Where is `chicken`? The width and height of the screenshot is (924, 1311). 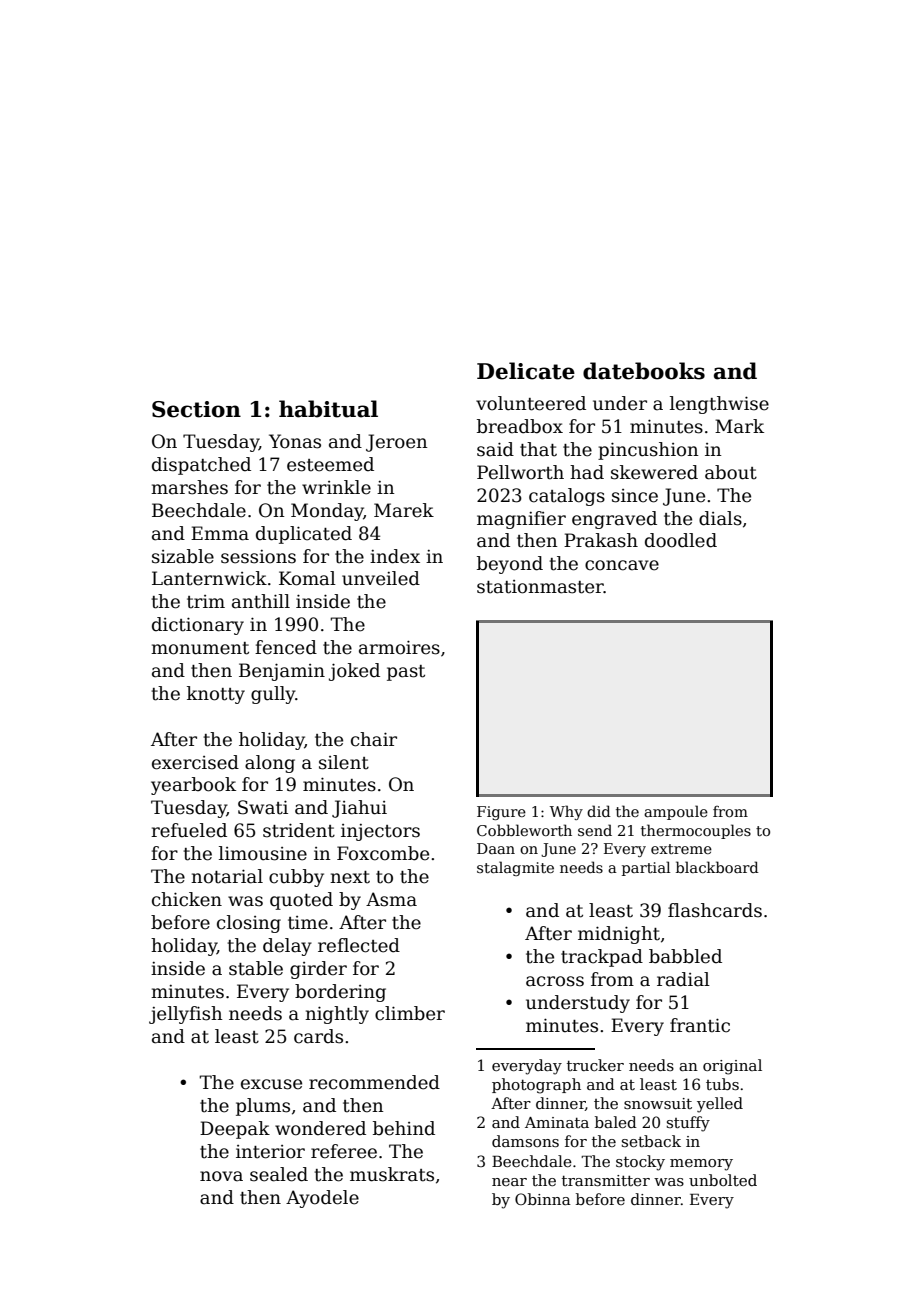
chicken is located at coordinates (187, 899).
